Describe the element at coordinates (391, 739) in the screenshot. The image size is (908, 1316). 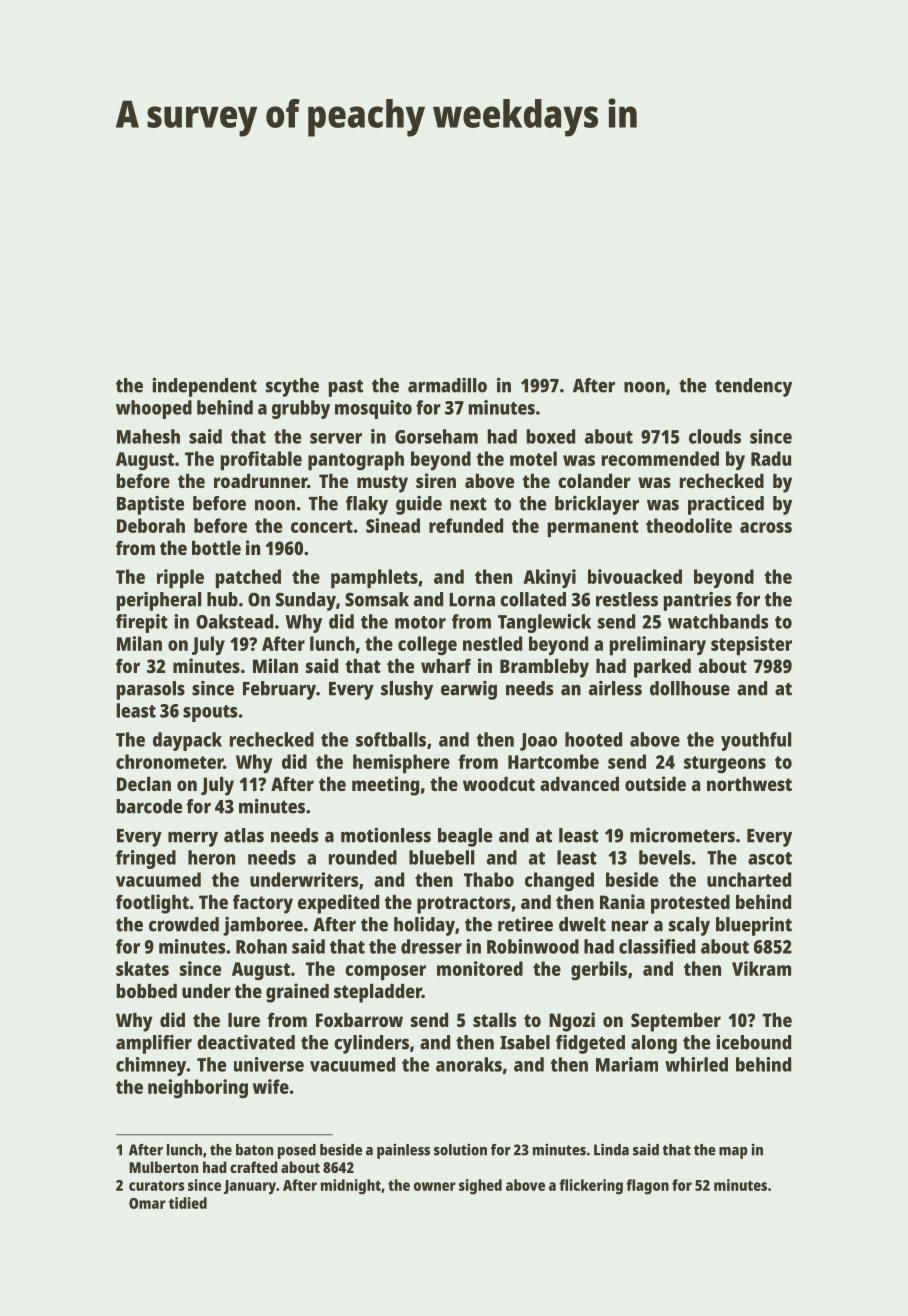
I see `softballs` at that location.
